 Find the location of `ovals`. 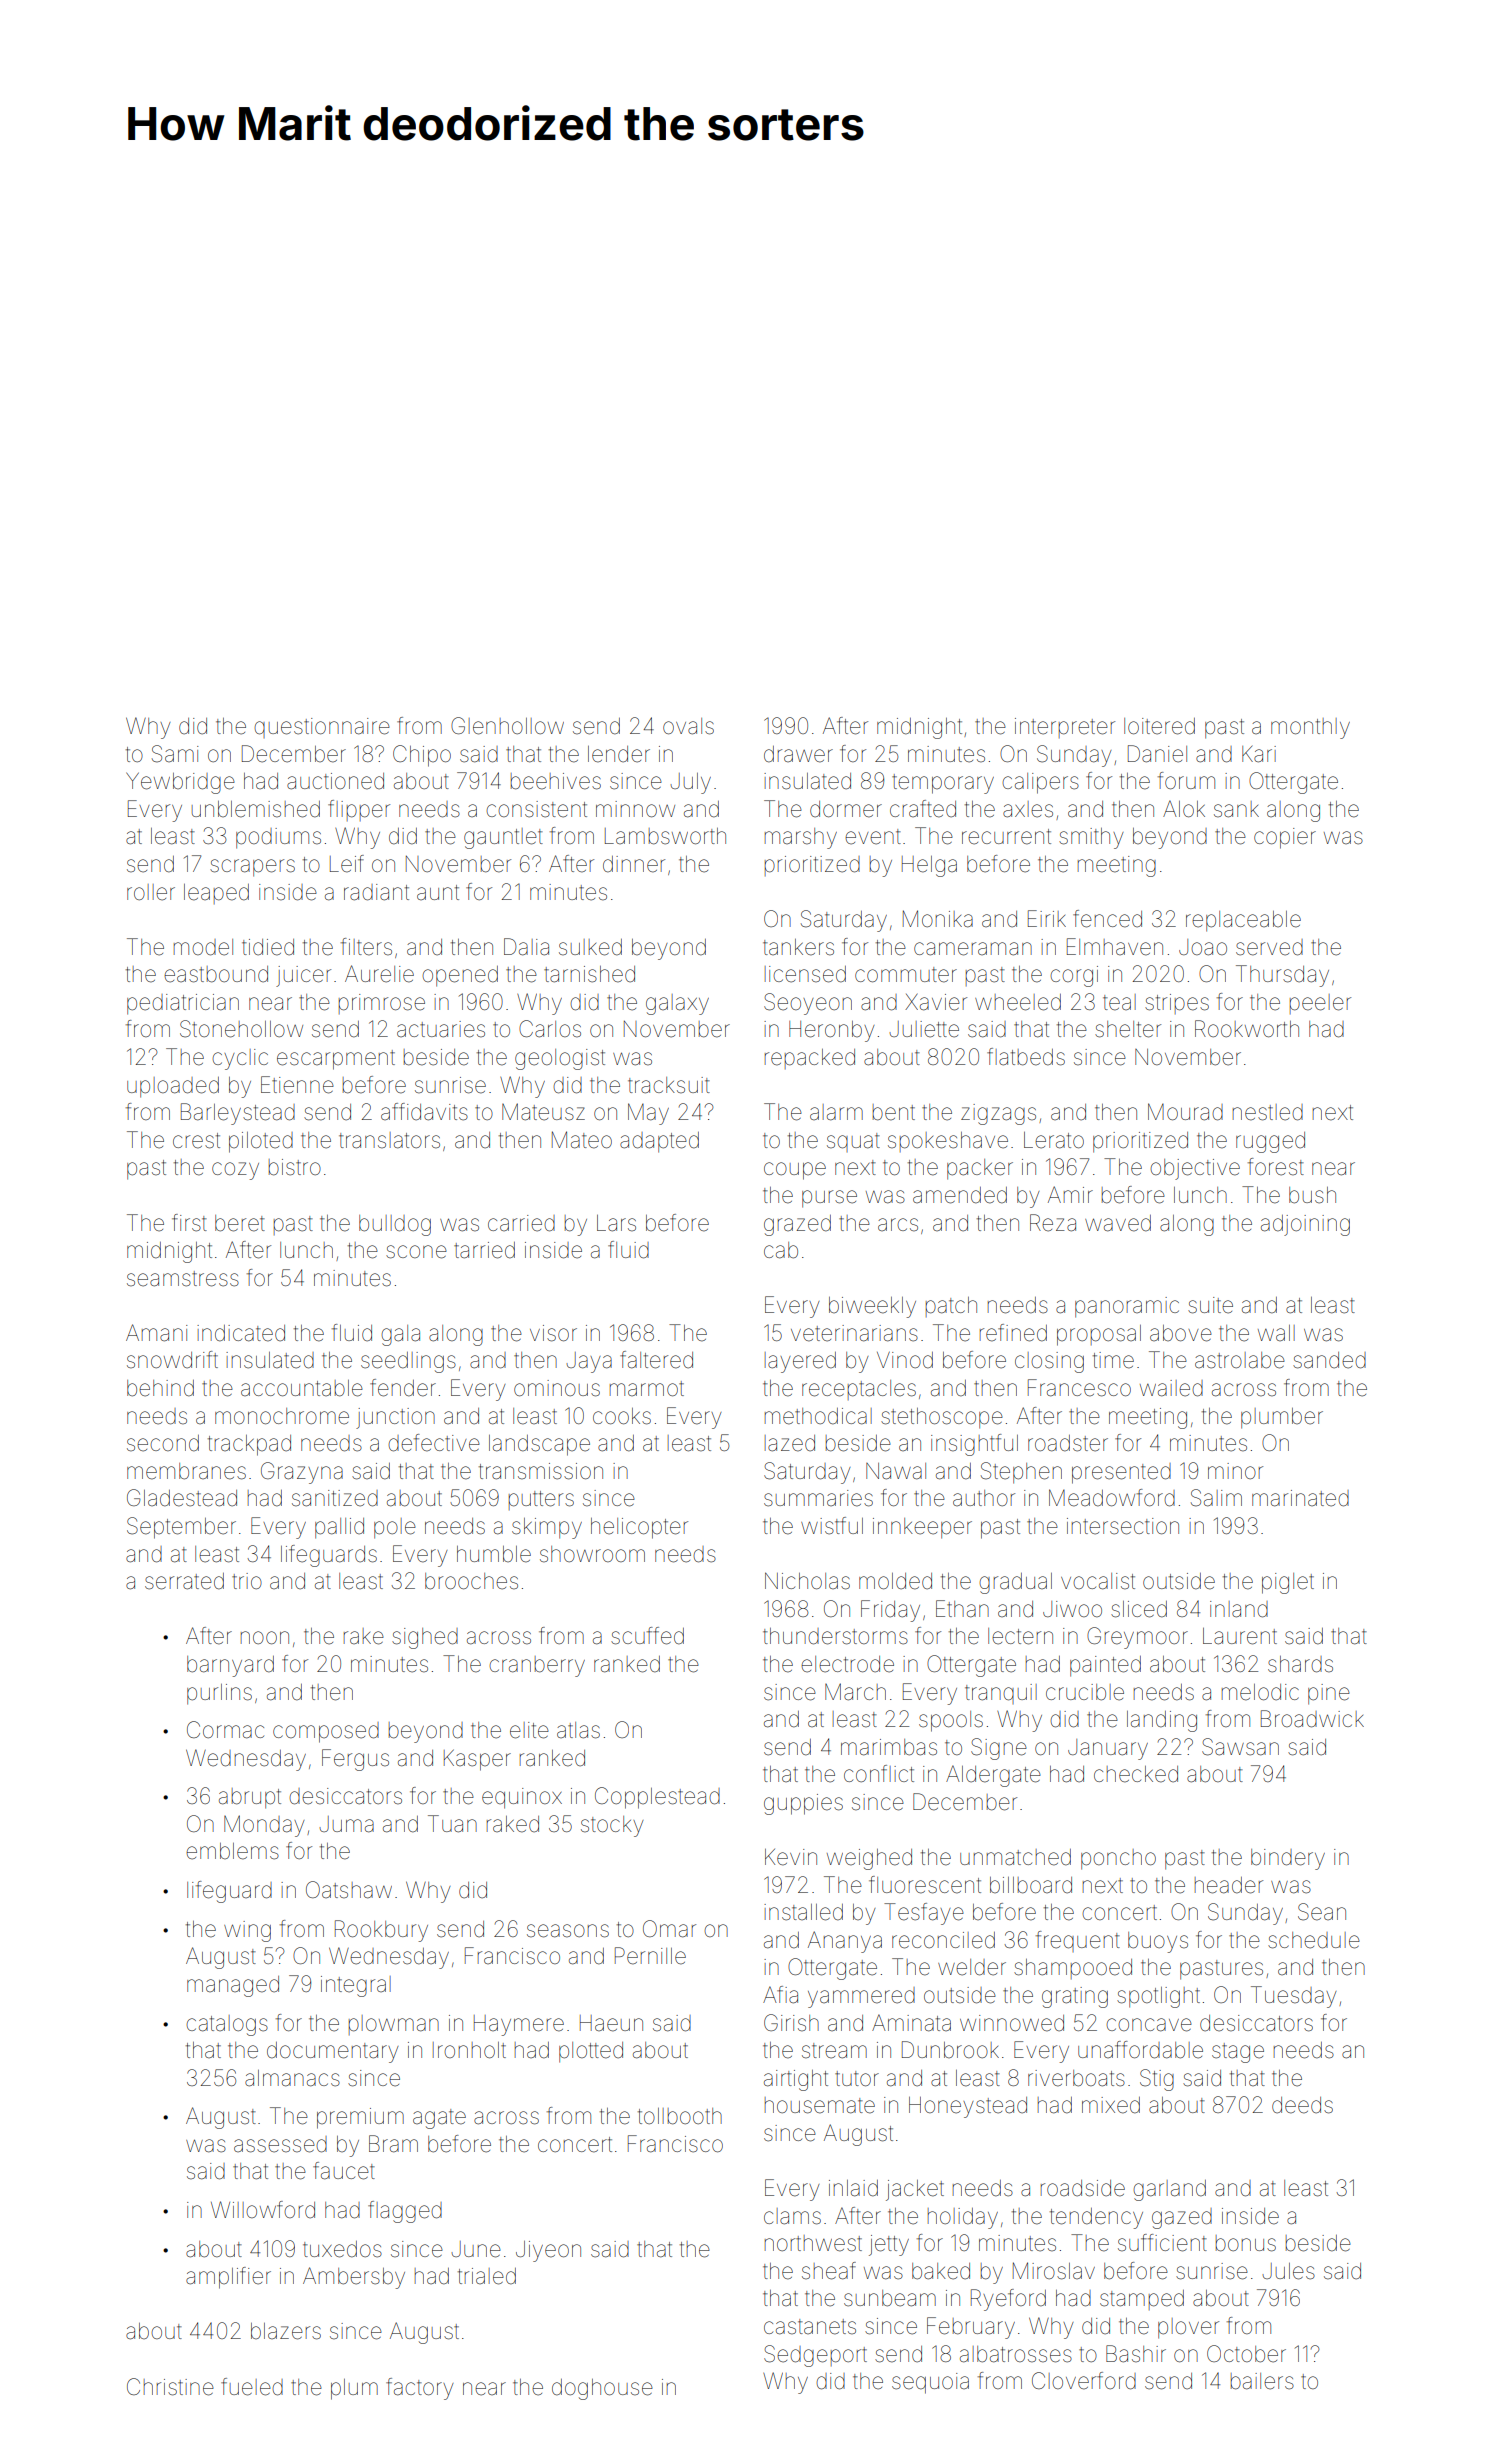

ovals is located at coordinates (688, 726).
